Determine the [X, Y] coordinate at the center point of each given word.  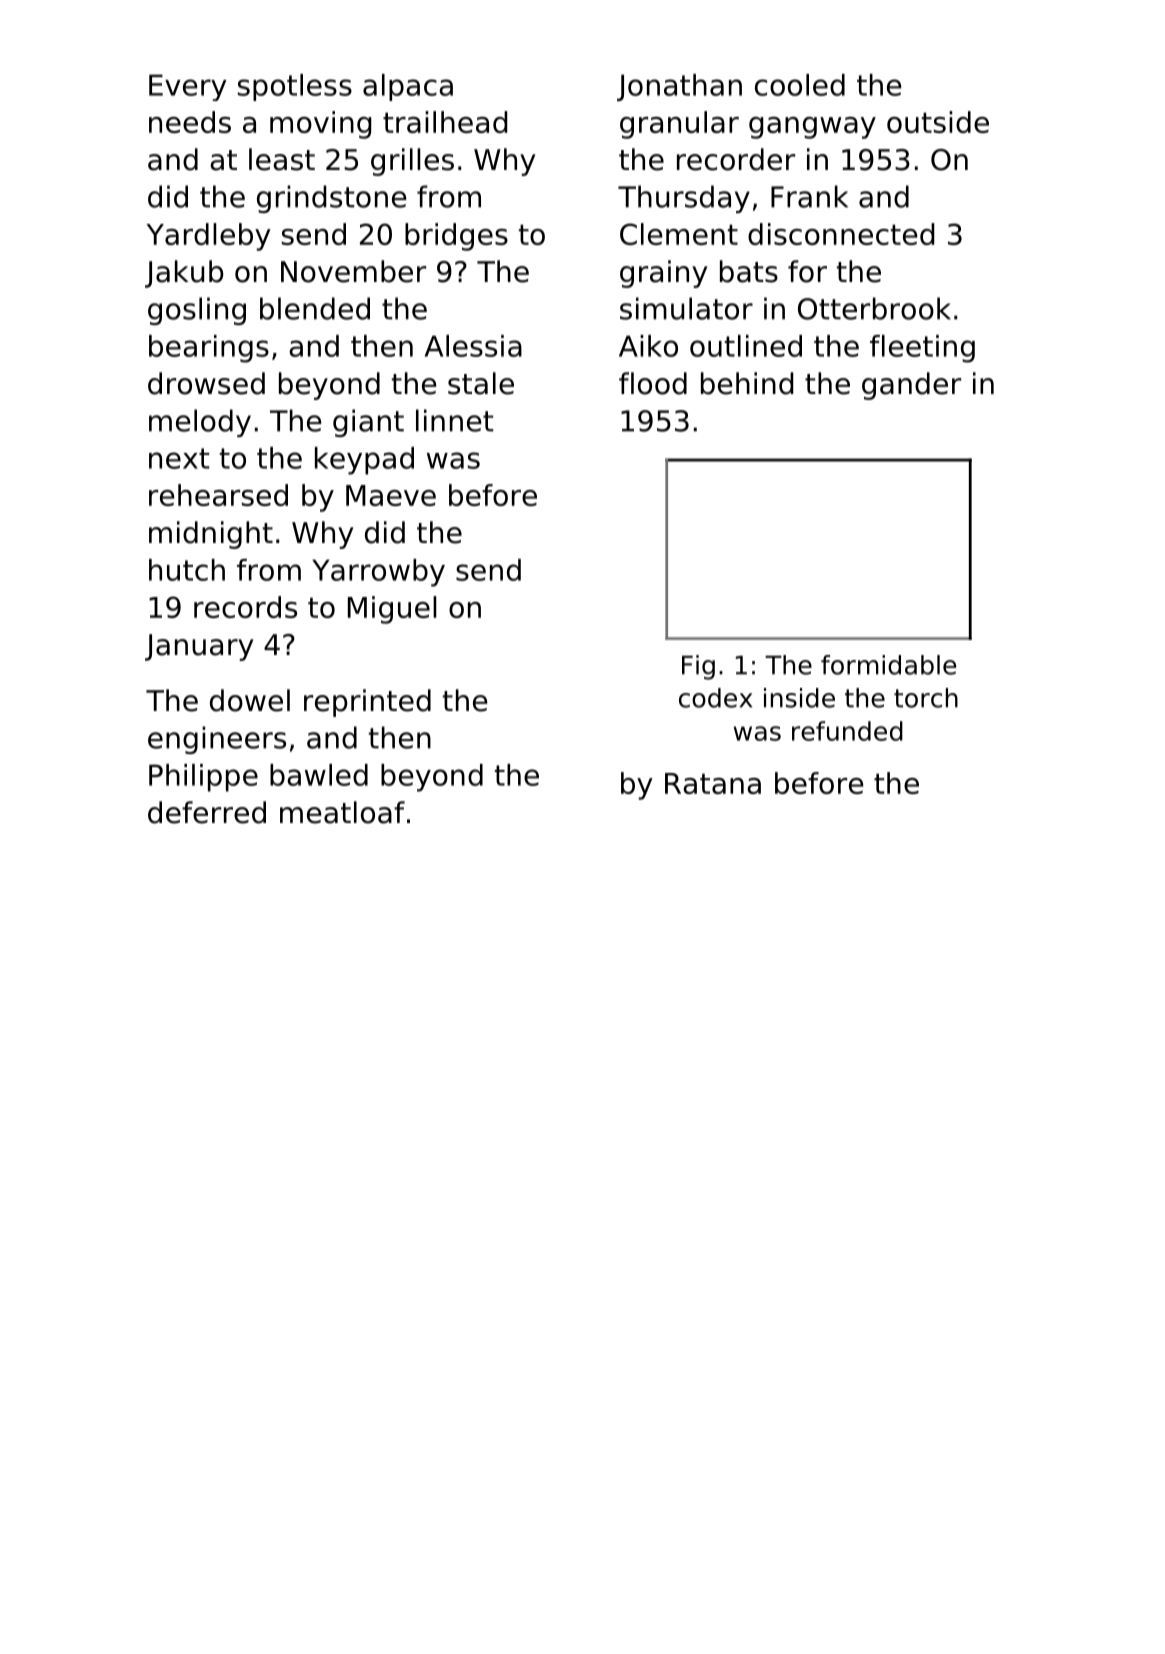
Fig [698, 667]
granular [679, 125]
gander [911, 386]
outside [938, 122]
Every [188, 87]
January [199, 647]
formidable [888, 665]
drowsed [206, 383]
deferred [207, 812]
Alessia [473, 346]
